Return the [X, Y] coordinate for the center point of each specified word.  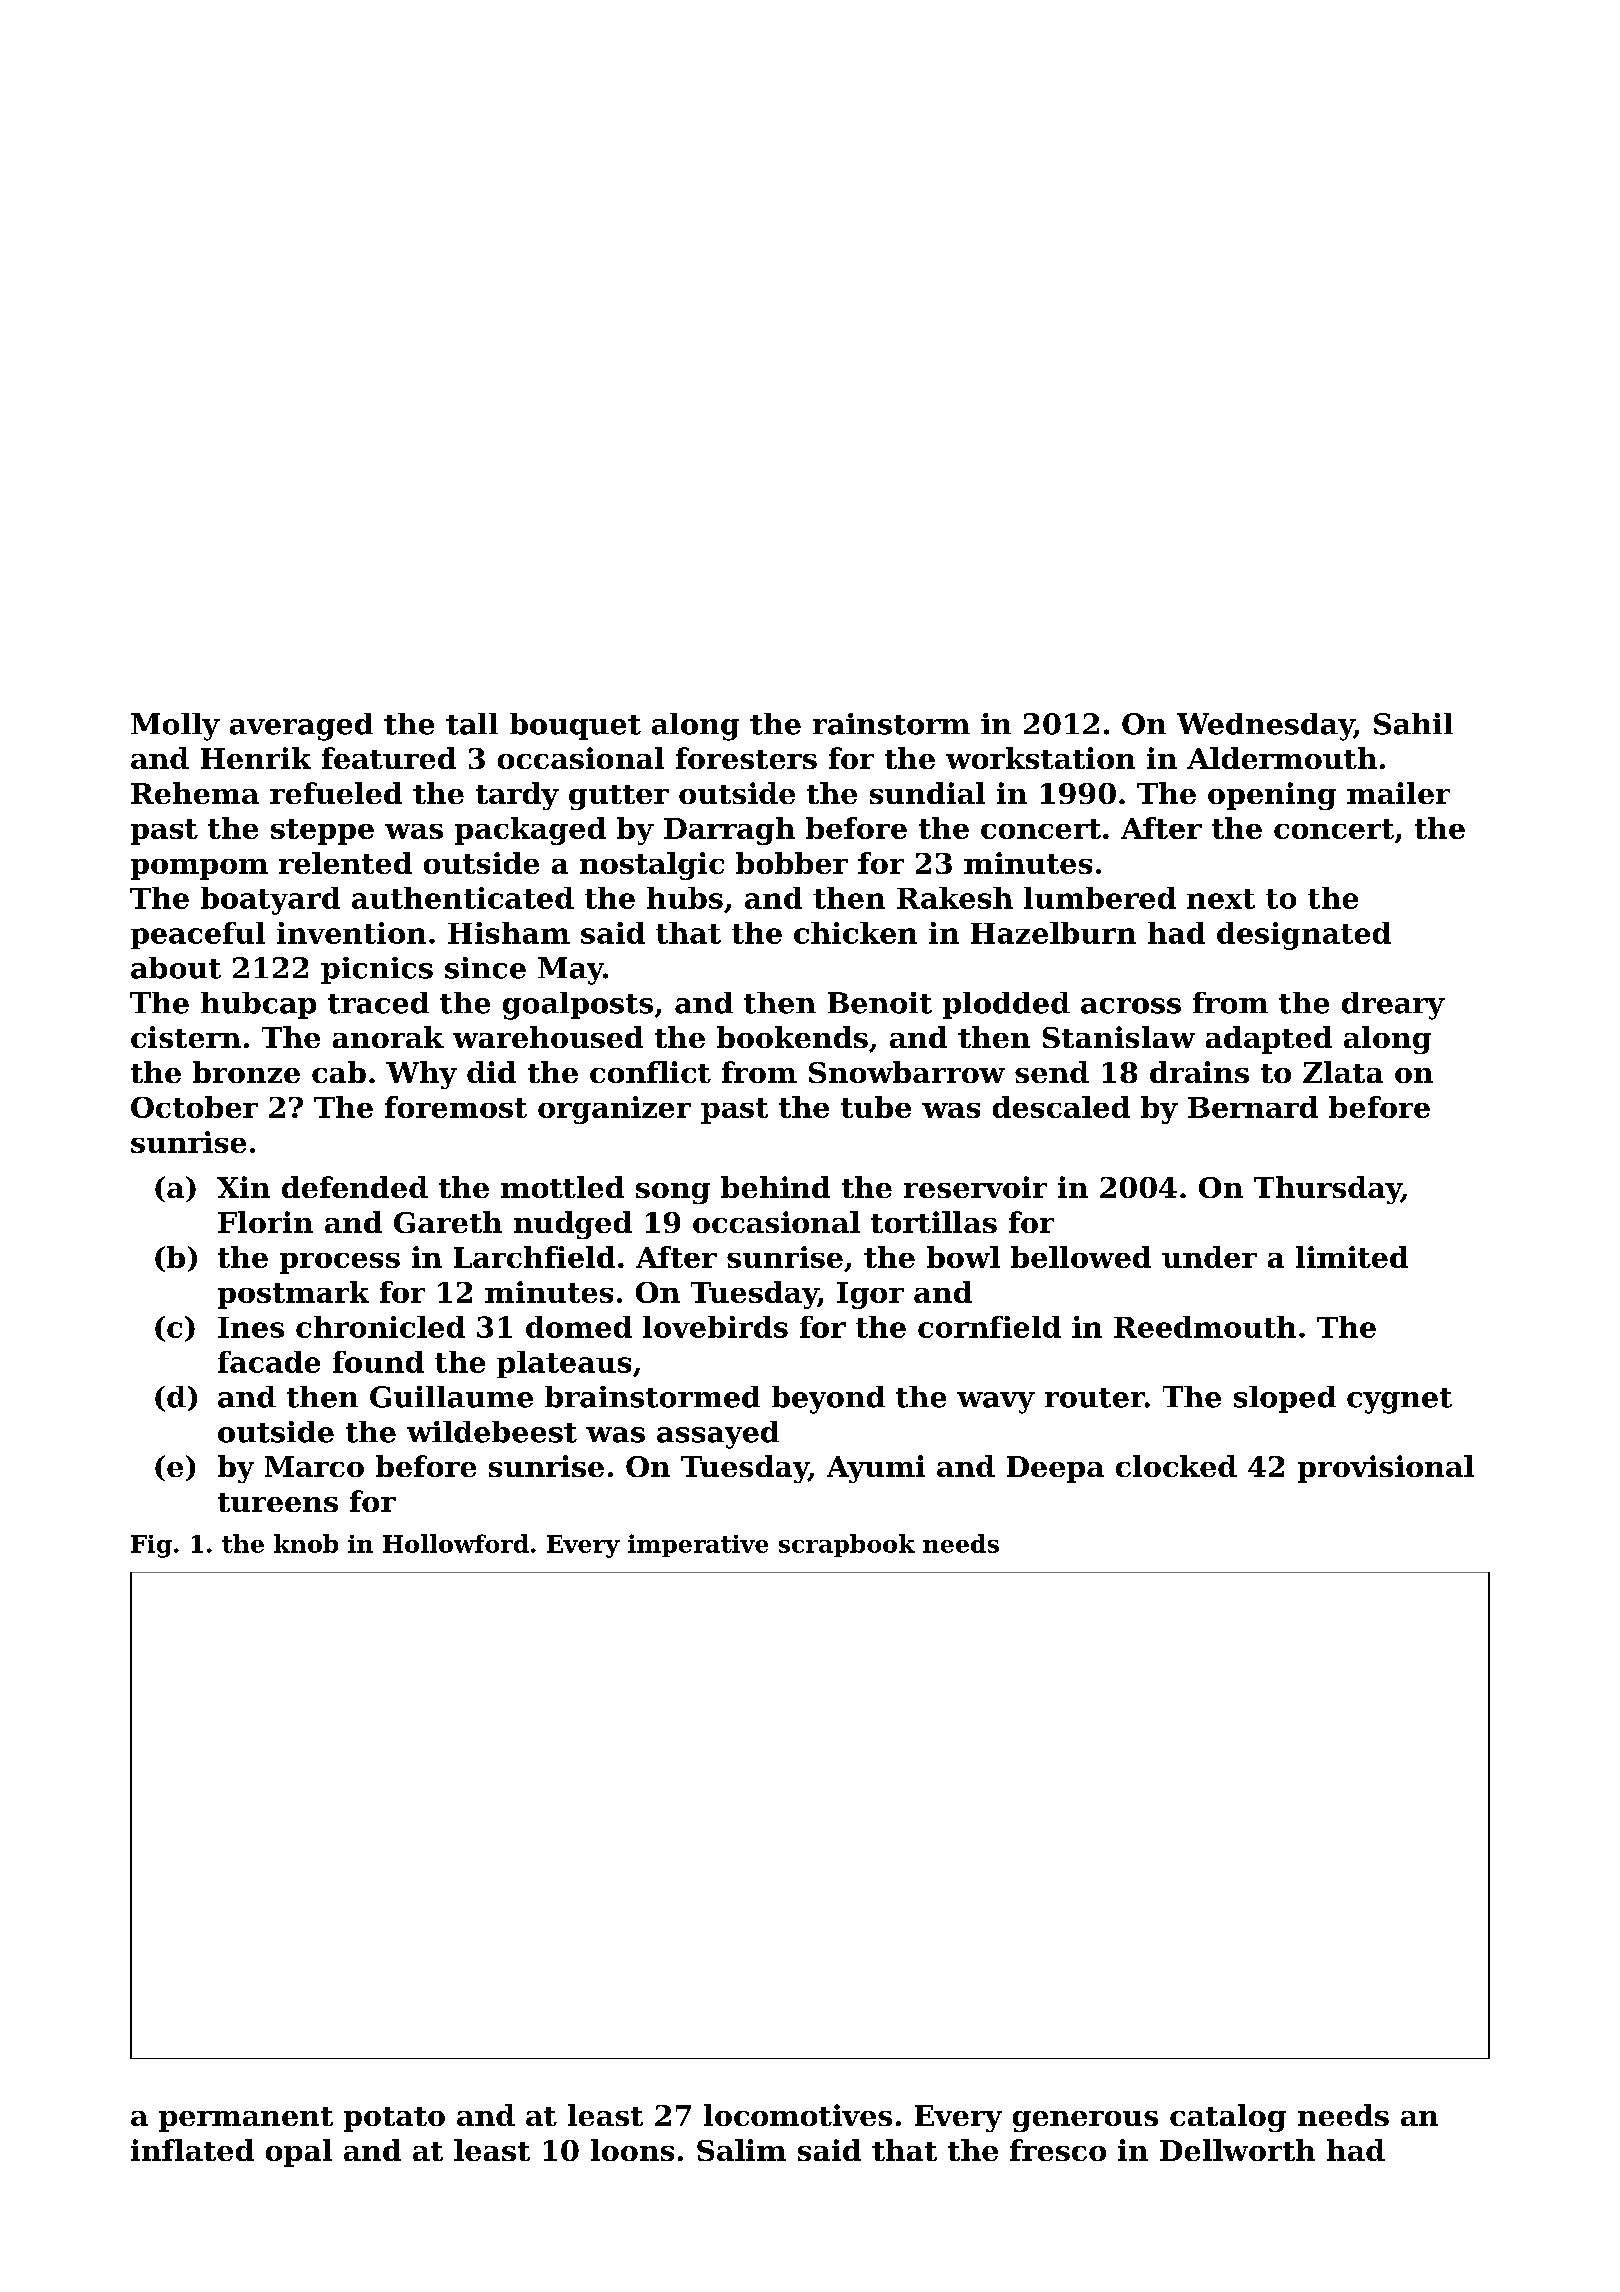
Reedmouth [1205, 1327]
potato [394, 2119]
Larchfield [534, 1257]
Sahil [1413, 724]
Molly [175, 727]
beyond [828, 1400]
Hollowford [456, 1543]
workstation [1040, 758]
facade [269, 1362]
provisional [1386, 1469]
